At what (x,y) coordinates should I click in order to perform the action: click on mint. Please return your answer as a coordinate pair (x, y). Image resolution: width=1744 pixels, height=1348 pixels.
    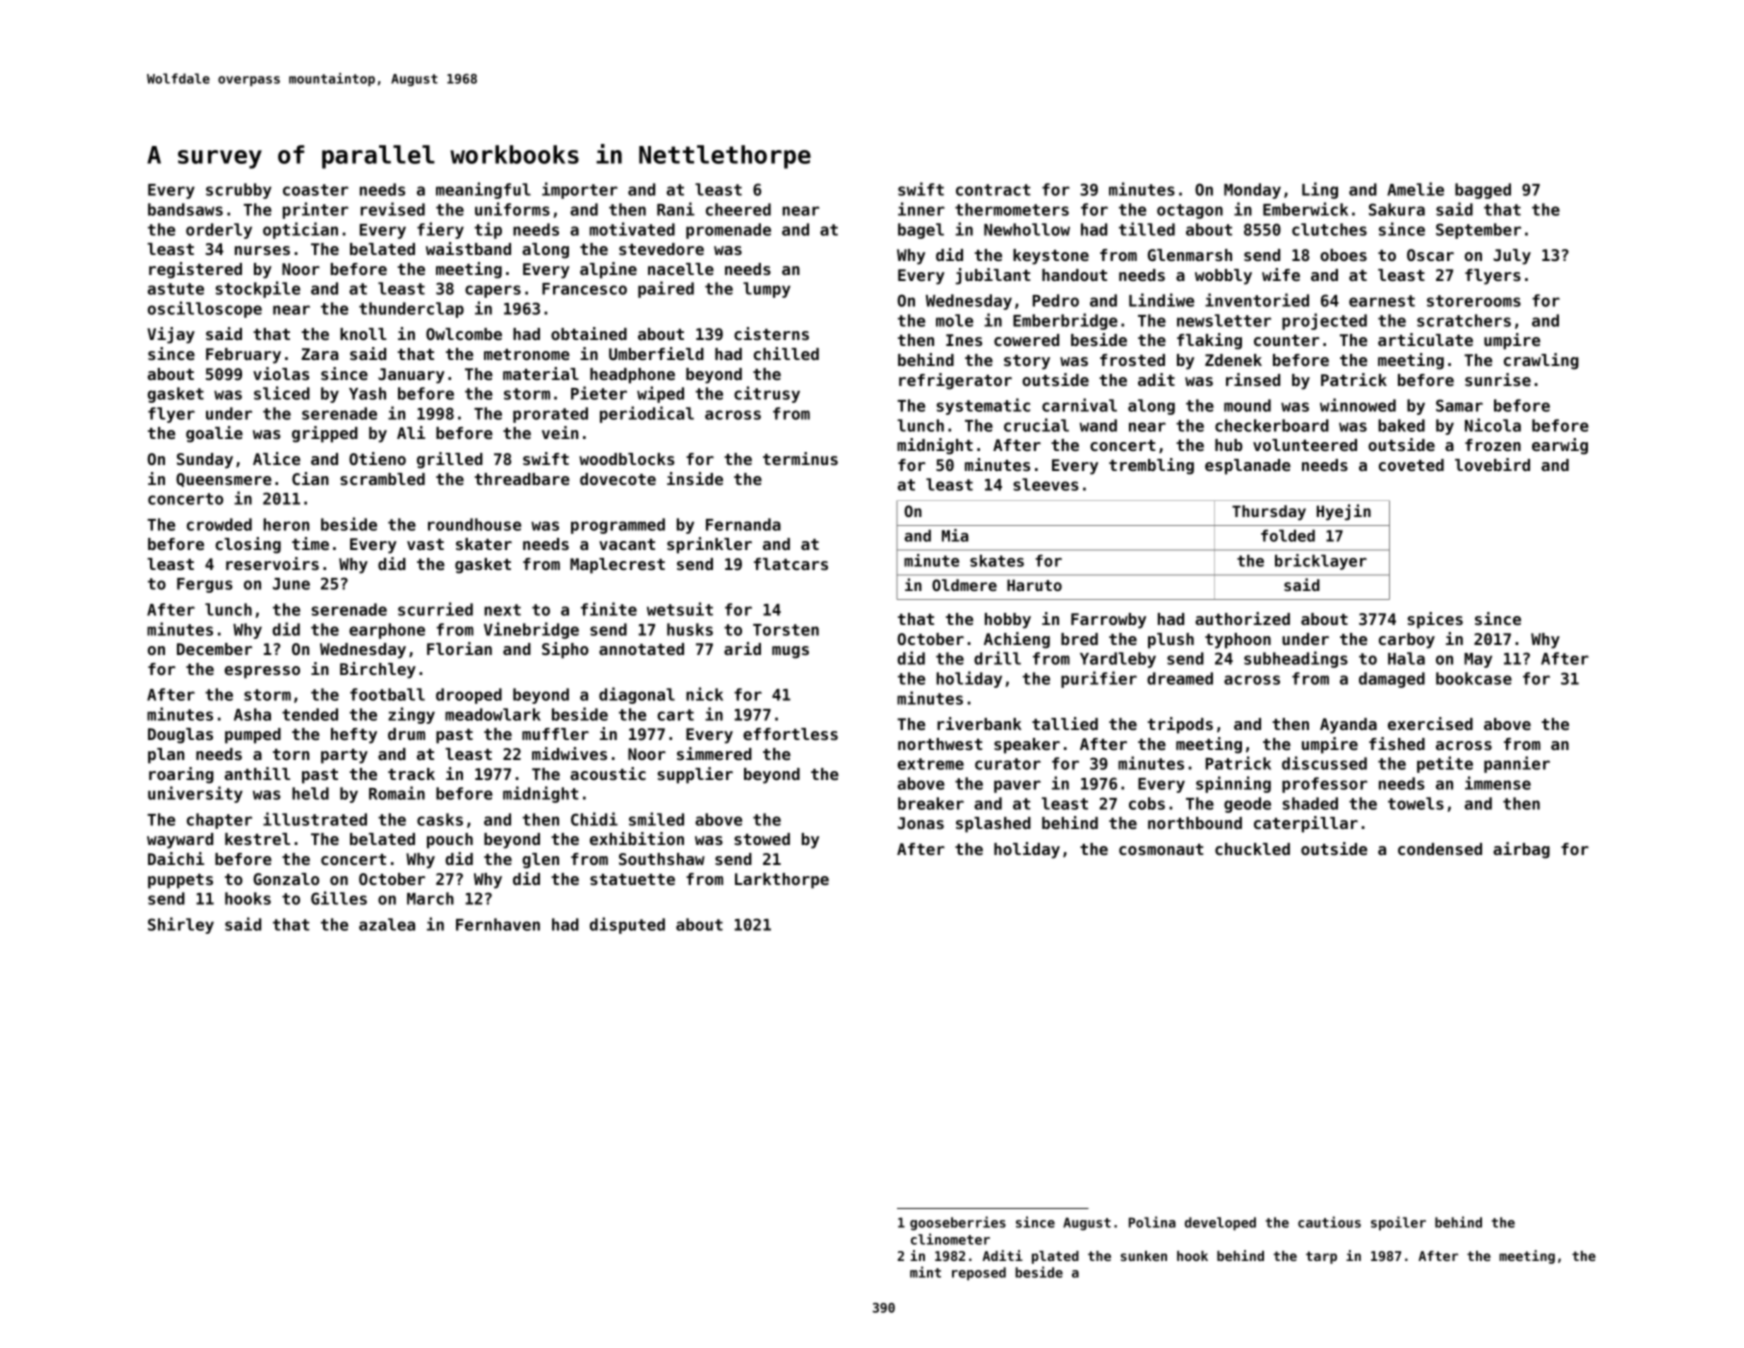
    Looking at the image, I should click on (925, 1272).
